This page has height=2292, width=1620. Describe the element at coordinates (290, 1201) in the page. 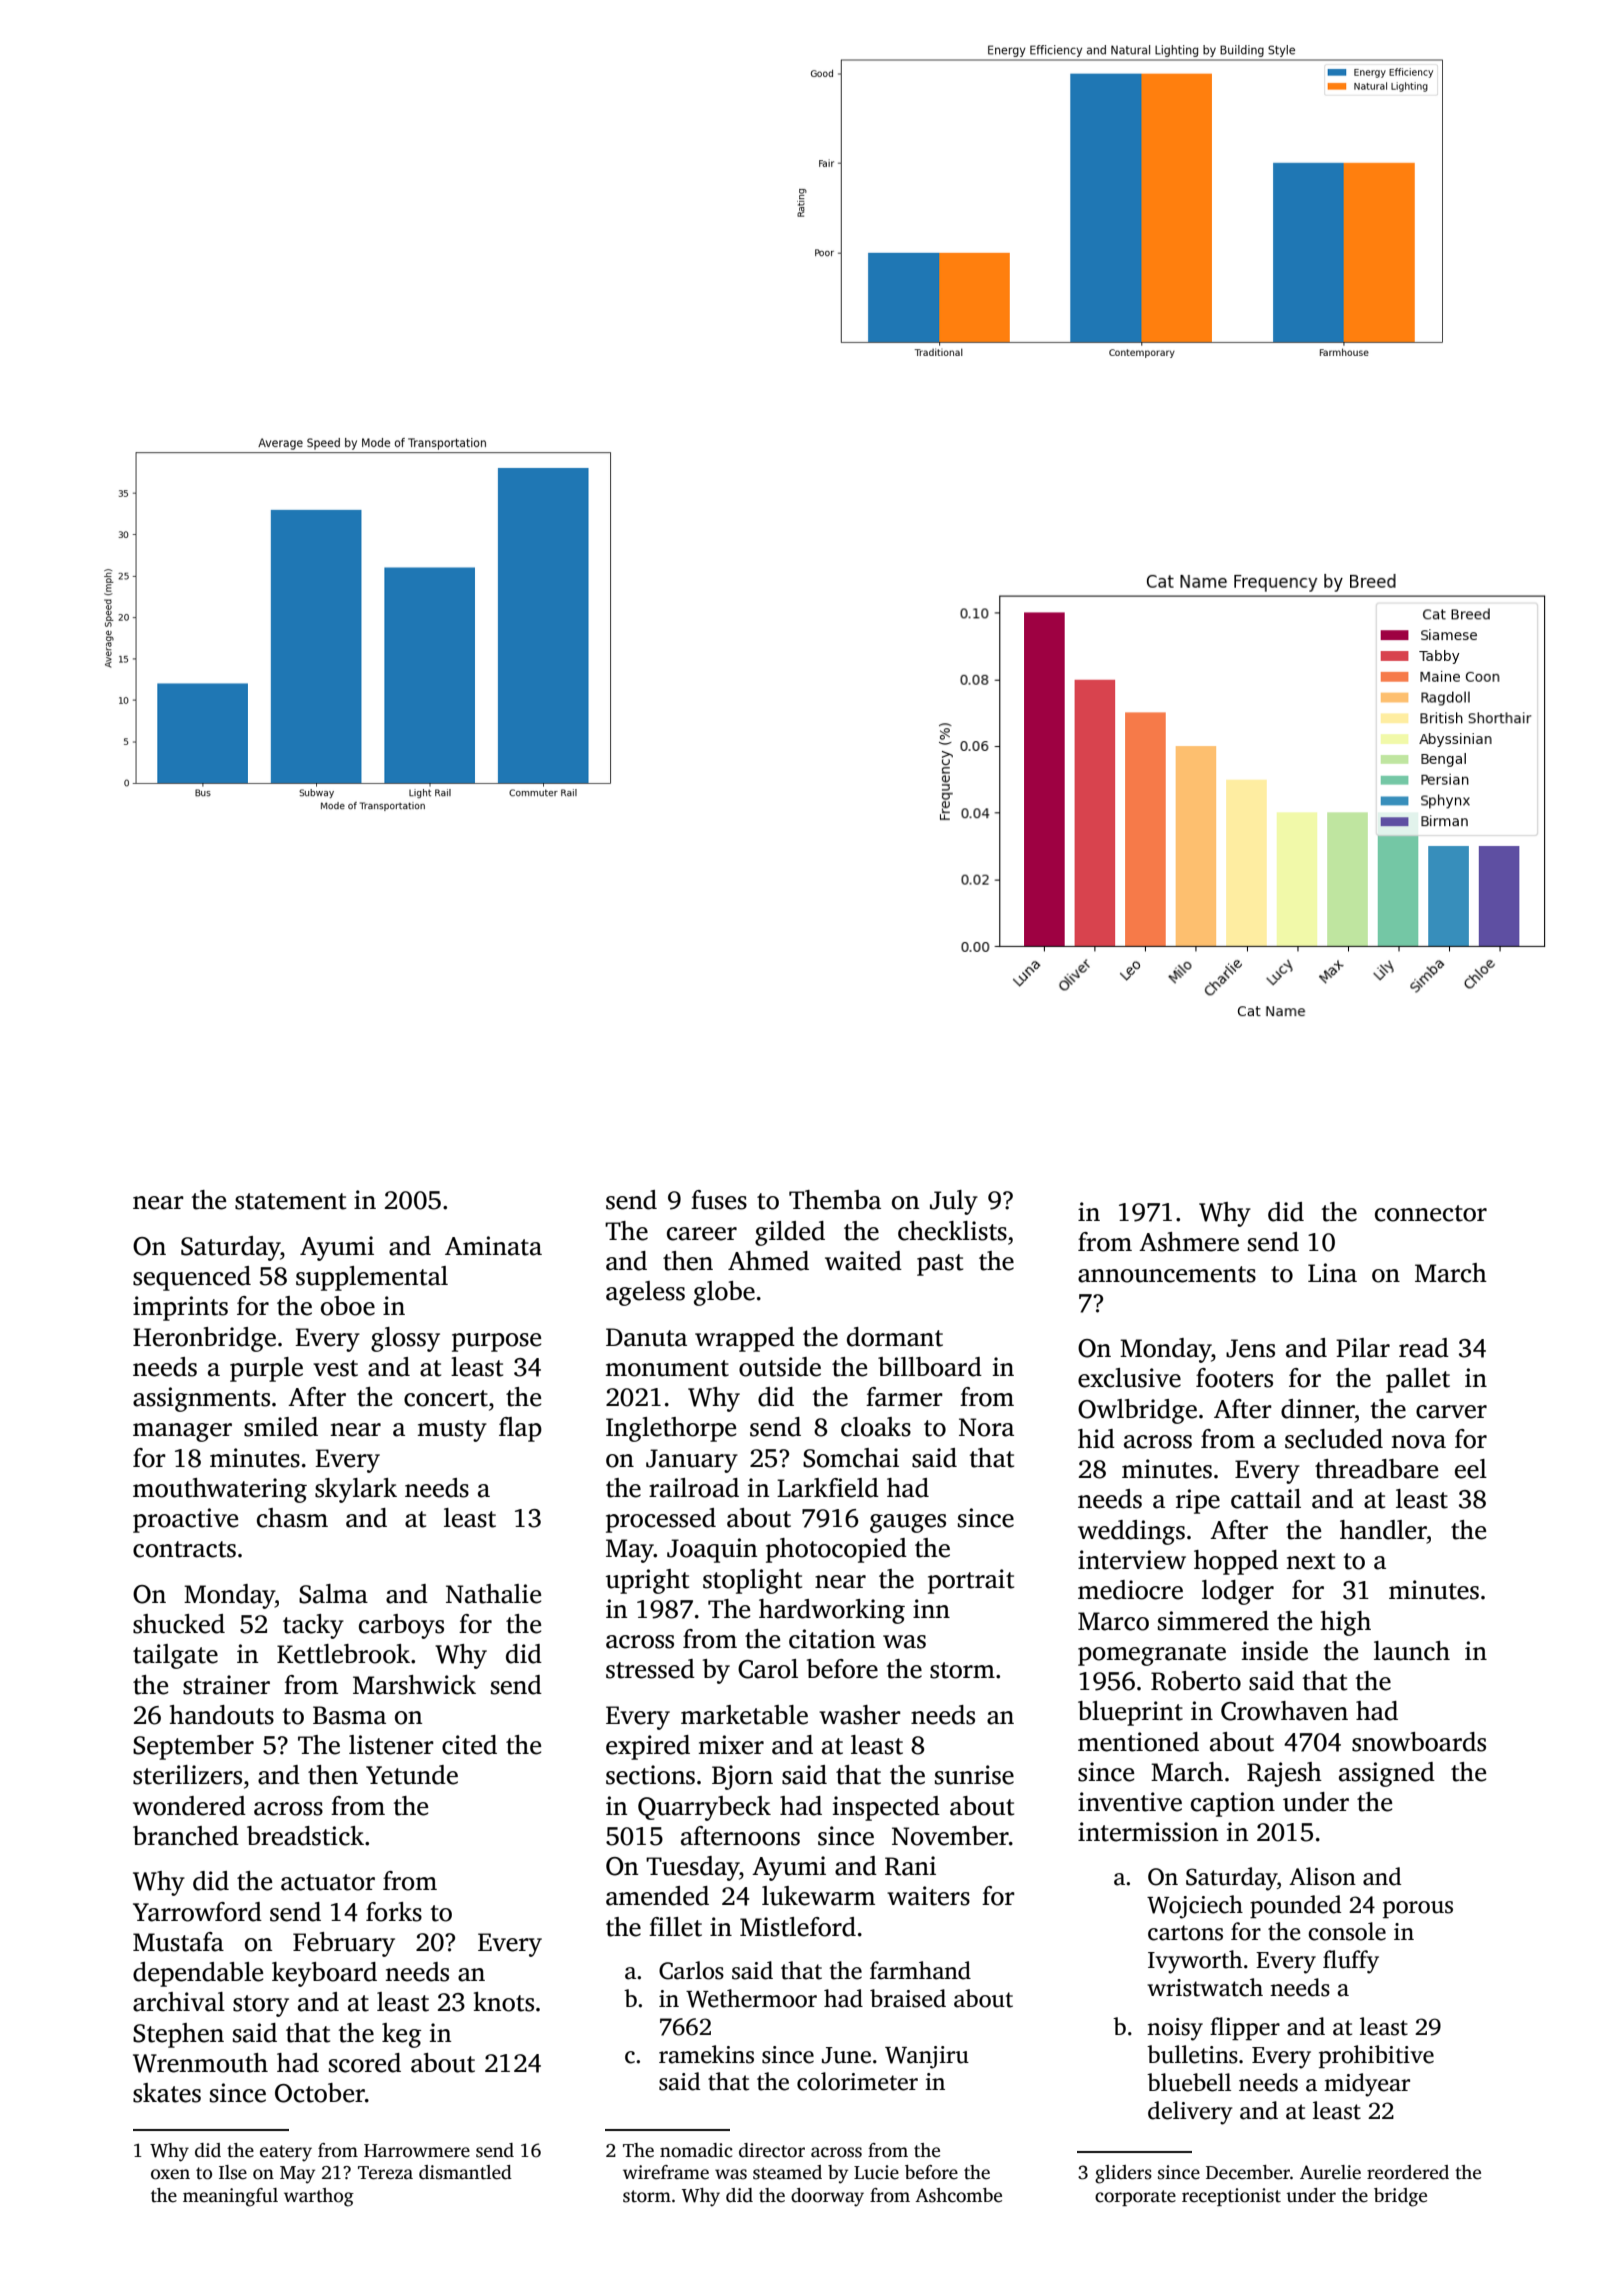

I see `statement` at that location.
